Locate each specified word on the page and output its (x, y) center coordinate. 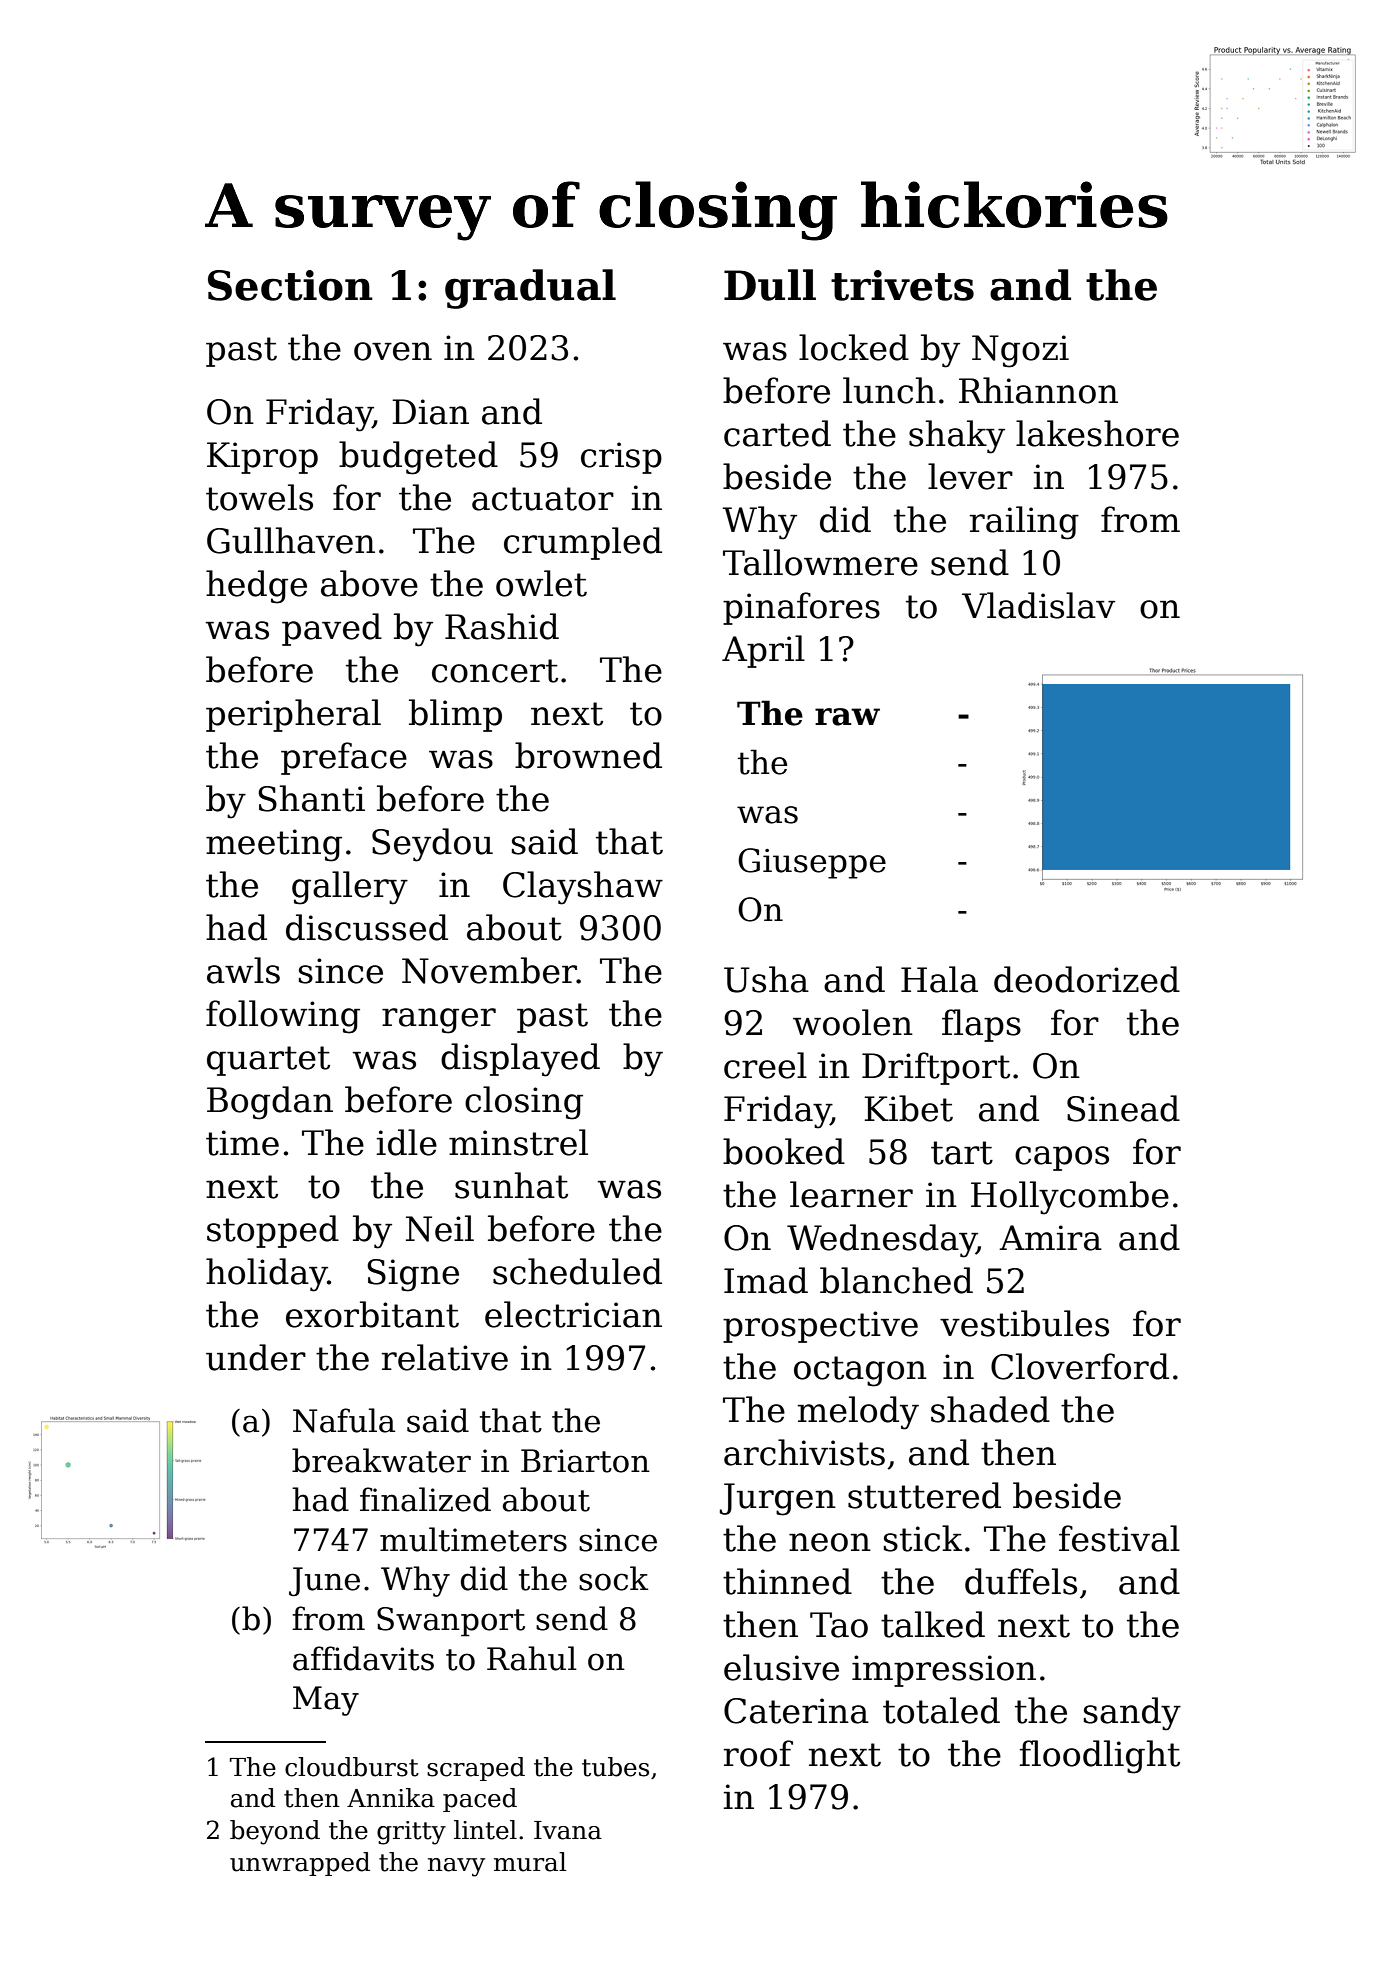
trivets (902, 285)
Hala (939, 979)
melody (858, 1413)
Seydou (432, 845)
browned (588, 755)
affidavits (363, 1658)
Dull (770, 285)
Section (290, 285)
